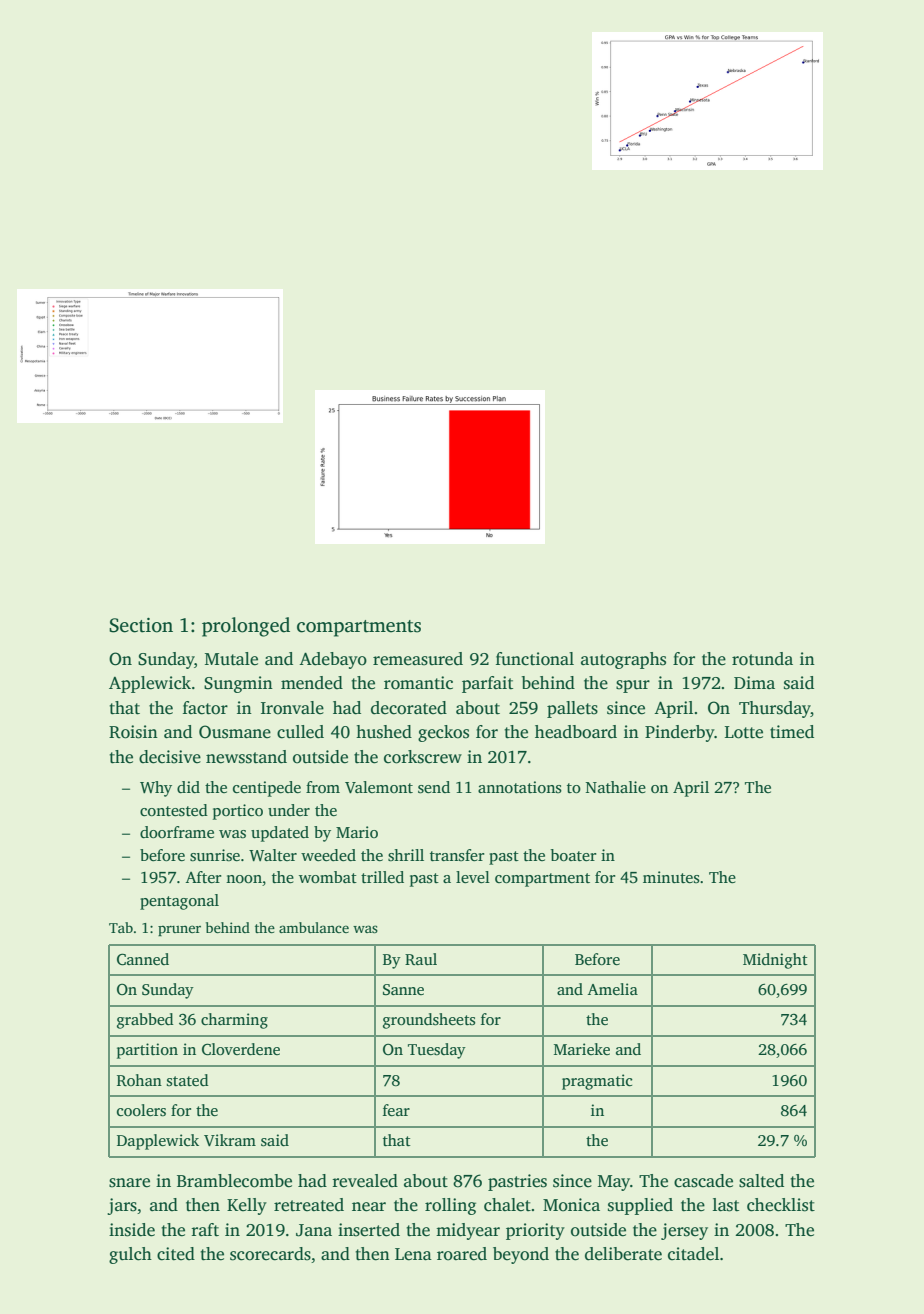 This screenshot has height=1314, width=924. Describe the element at coordinates (680, 733) in the screenshot. I see `Pinderby` at that location.
